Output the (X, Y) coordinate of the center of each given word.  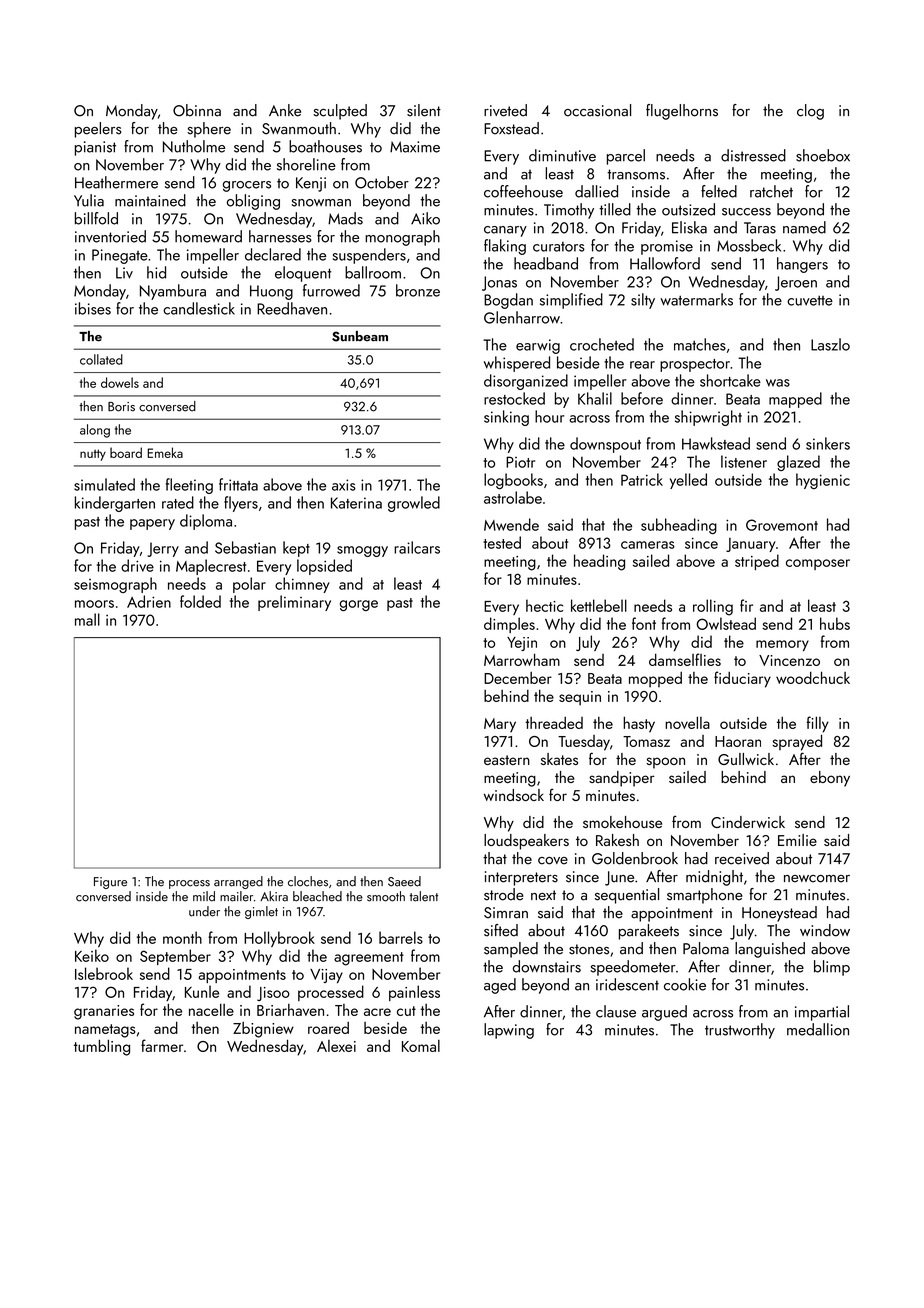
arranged (238, 882)
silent (424, 110)
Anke (285, 110)
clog (810, 112)
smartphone (705, 896)
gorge (359, 605)
